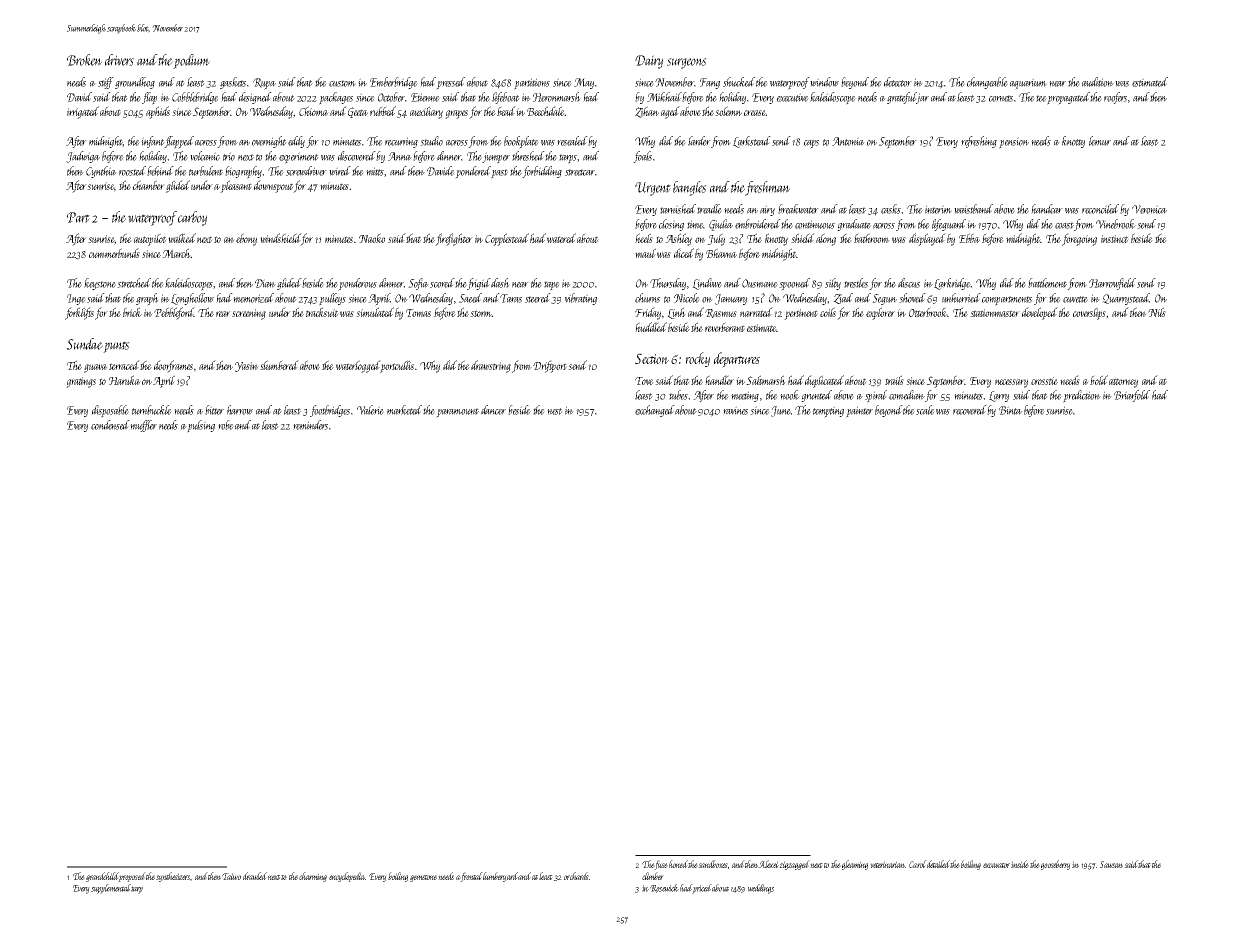 This page has height=952, width=1233. Describe the element at coordinates (342, 83) in the page. I see `custom` at that location.
